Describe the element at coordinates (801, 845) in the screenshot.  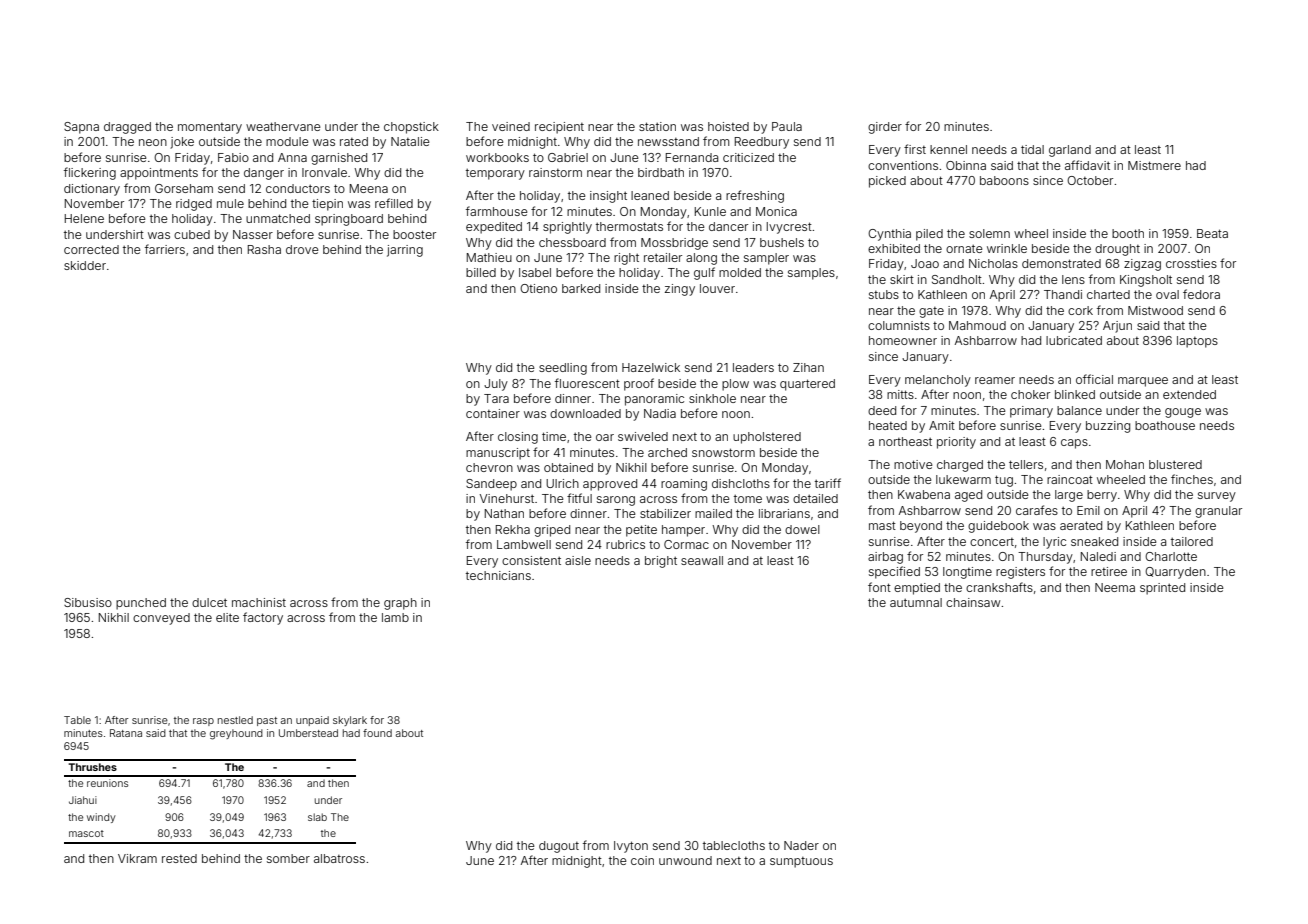
I see `Nader` at that location.
